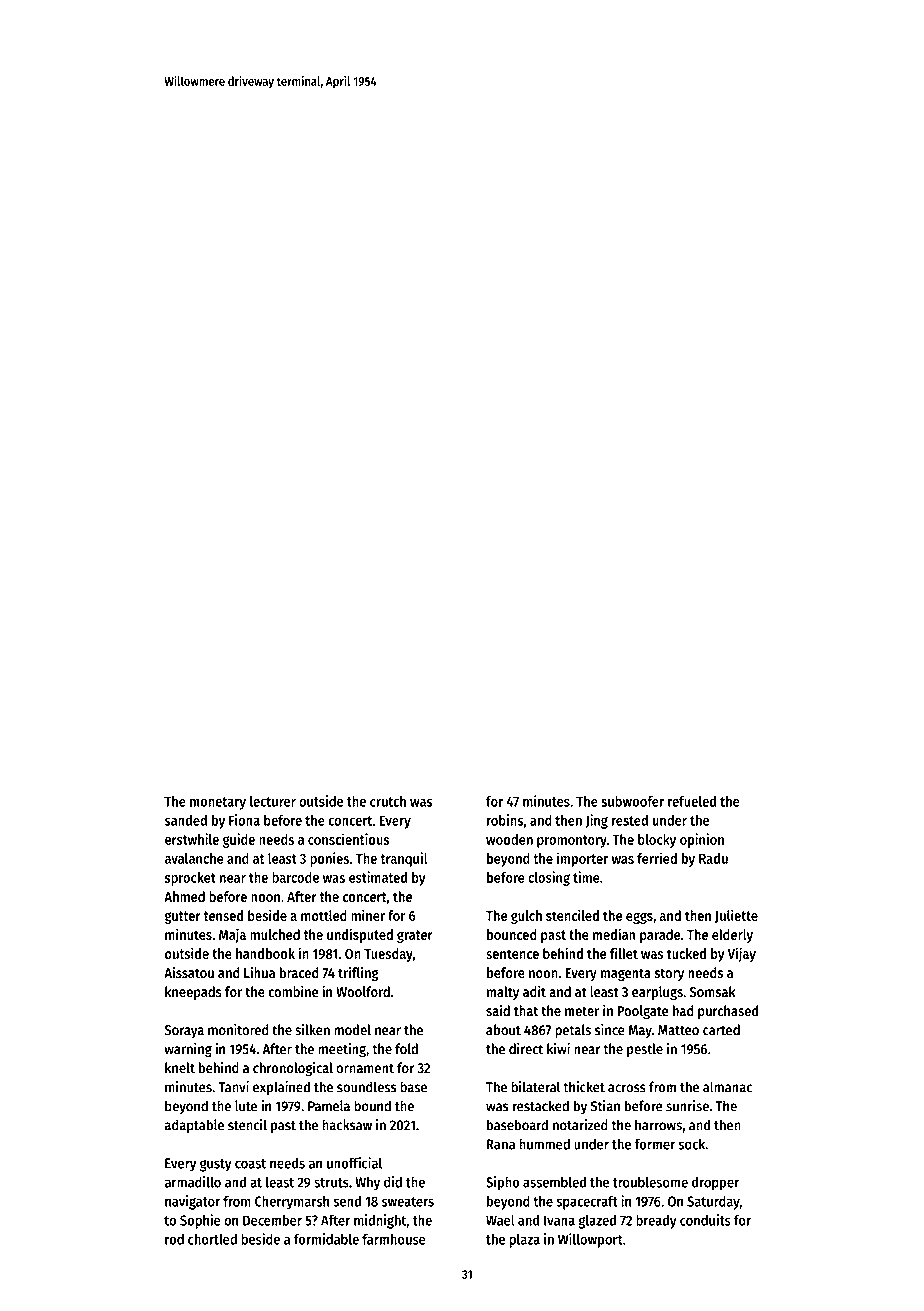 This page has width=924, height=1311. What do you see at coordinates (657, 841) in the page?
I see `blocky` at bounding box center [657, 841].
